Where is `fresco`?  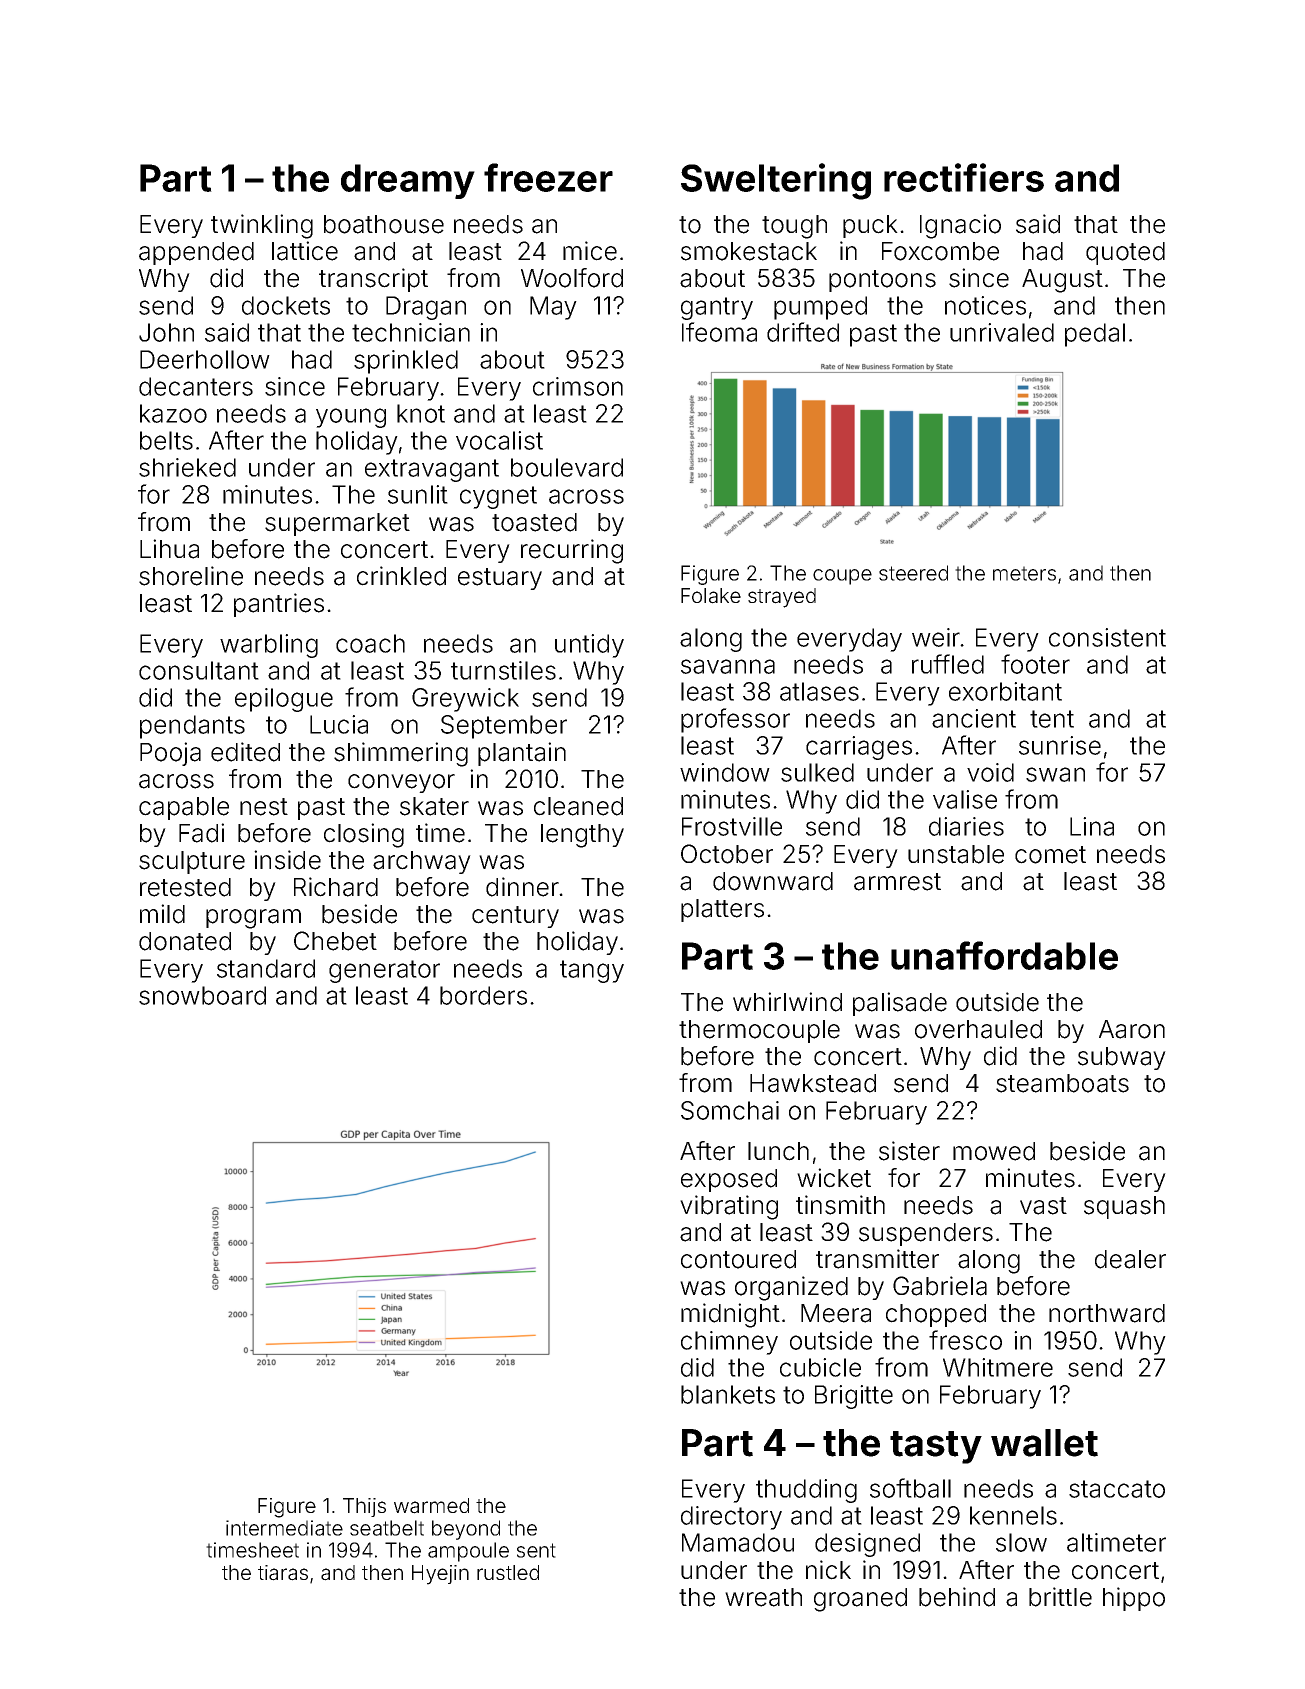
fresco is located at coordinates (965, 1340).
